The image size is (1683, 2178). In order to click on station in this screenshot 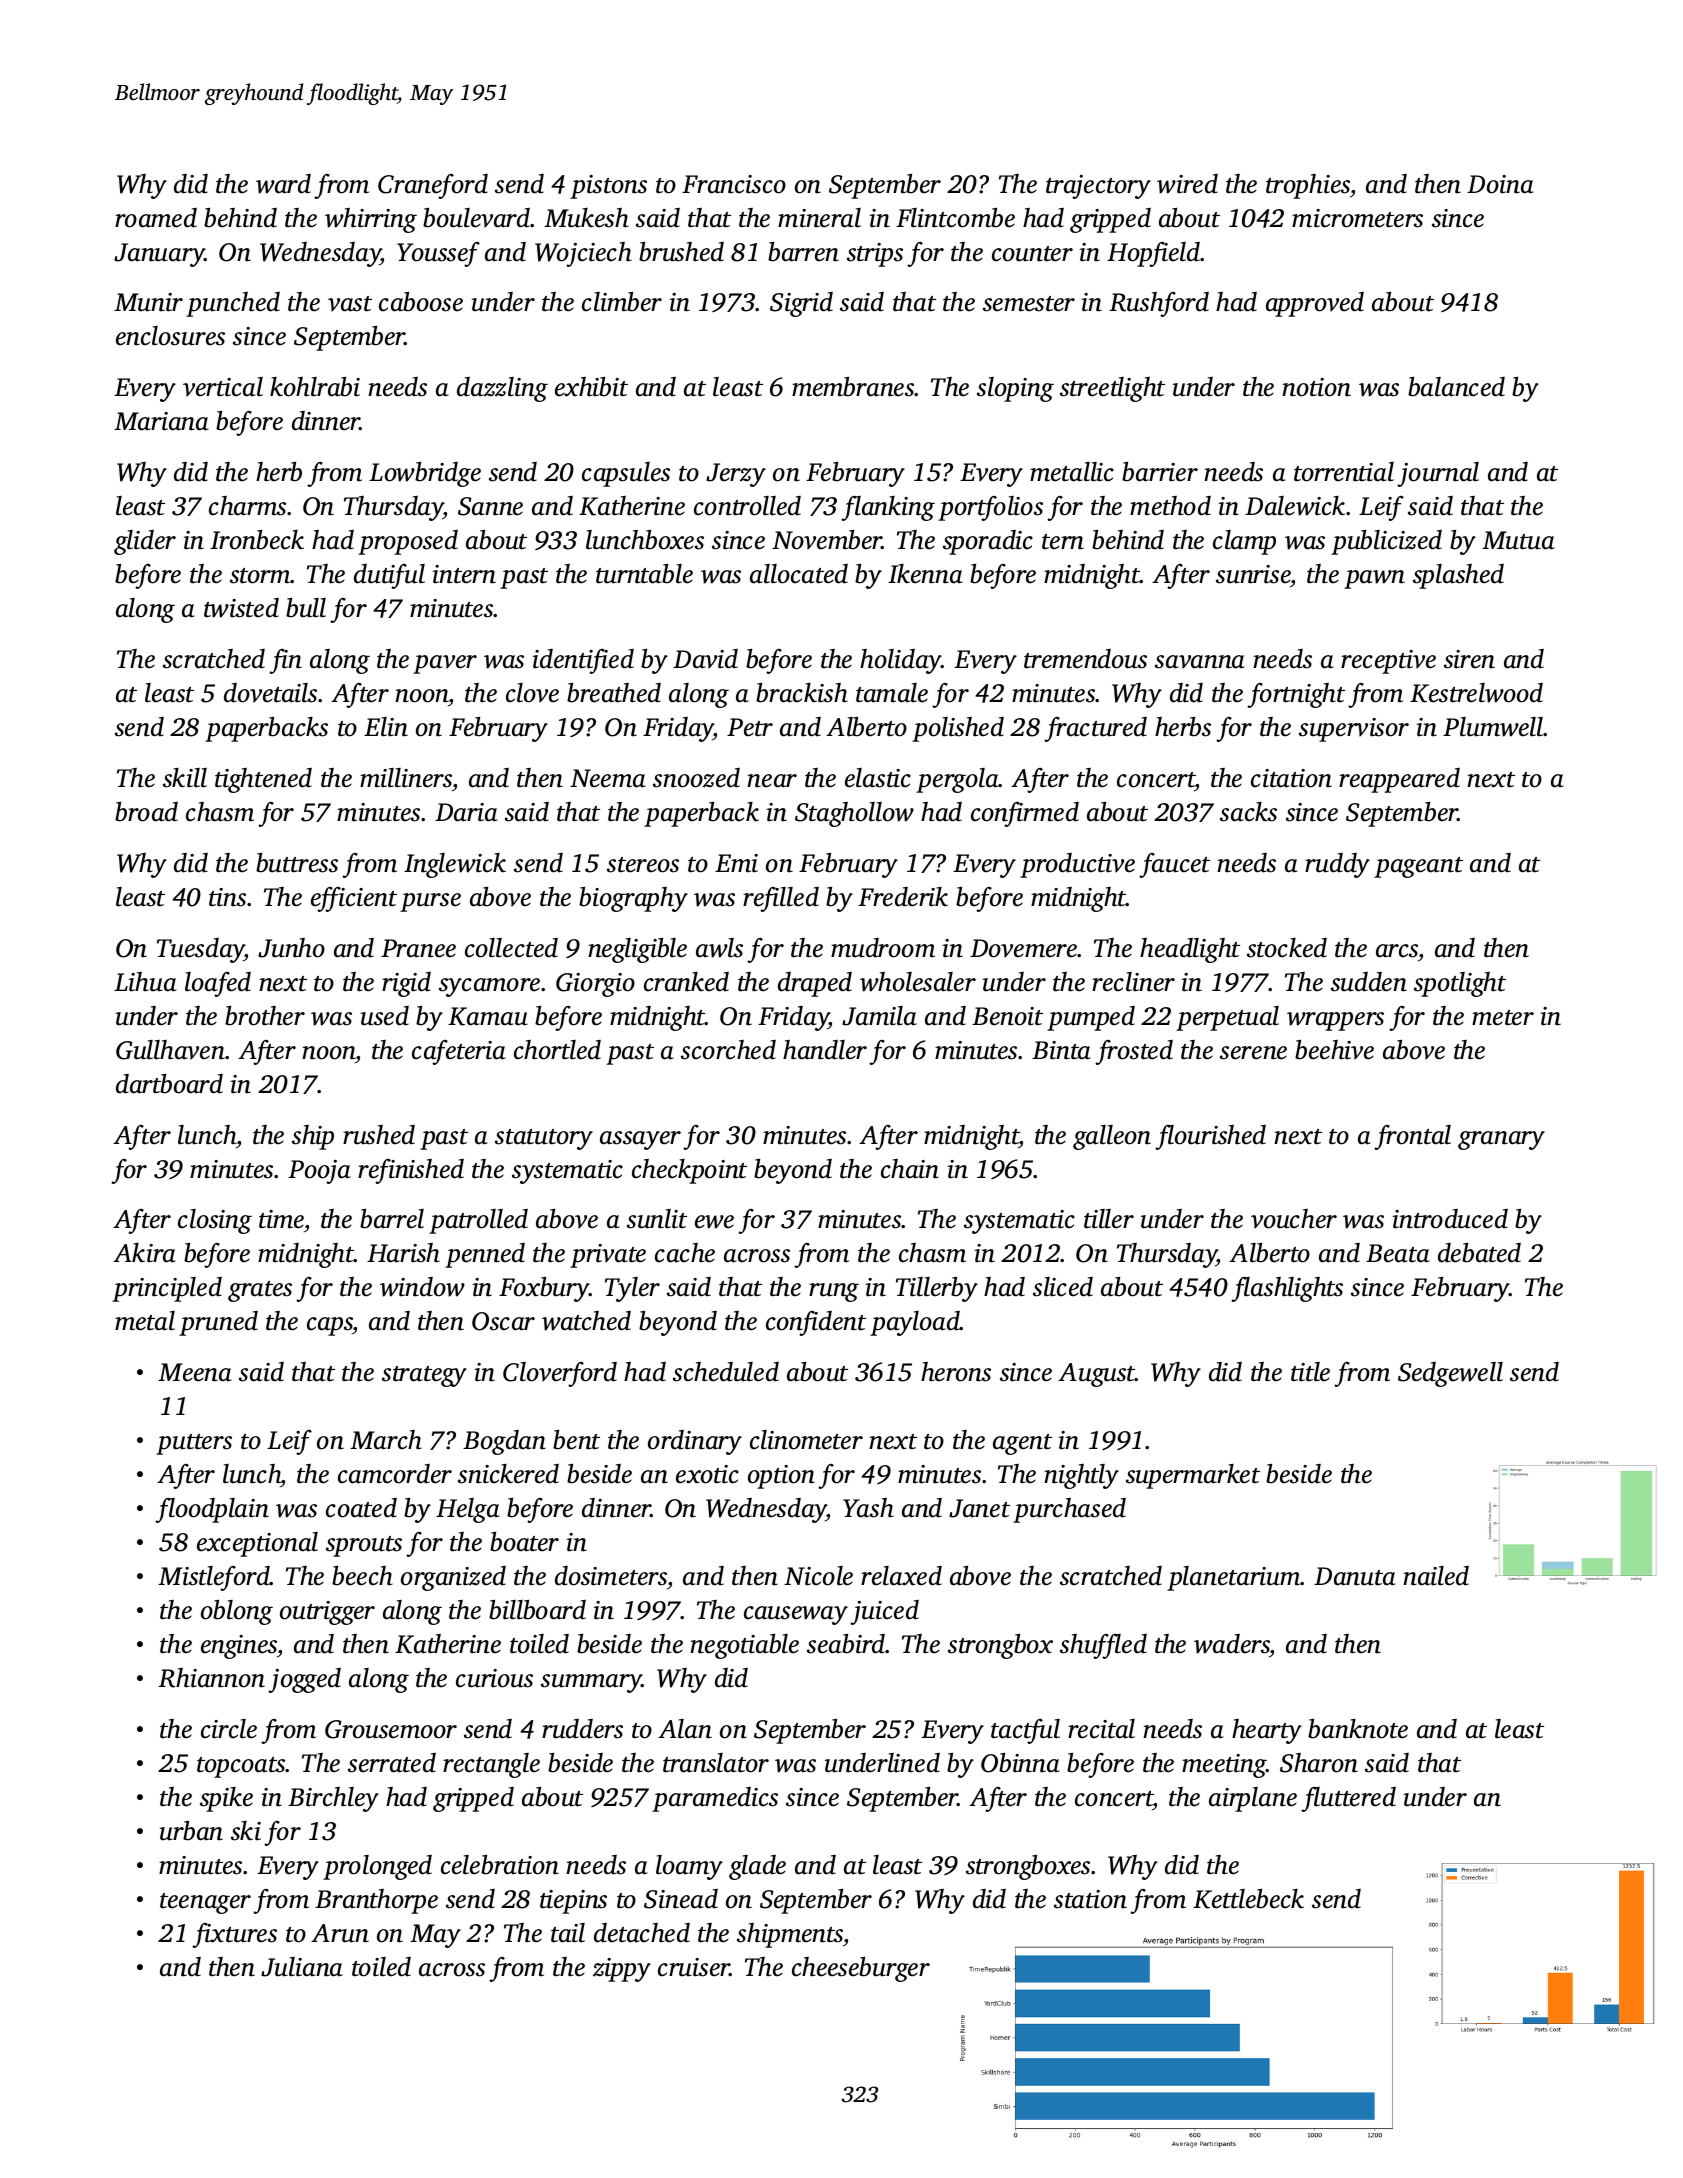, I will do `click(1090, 1899)`.
